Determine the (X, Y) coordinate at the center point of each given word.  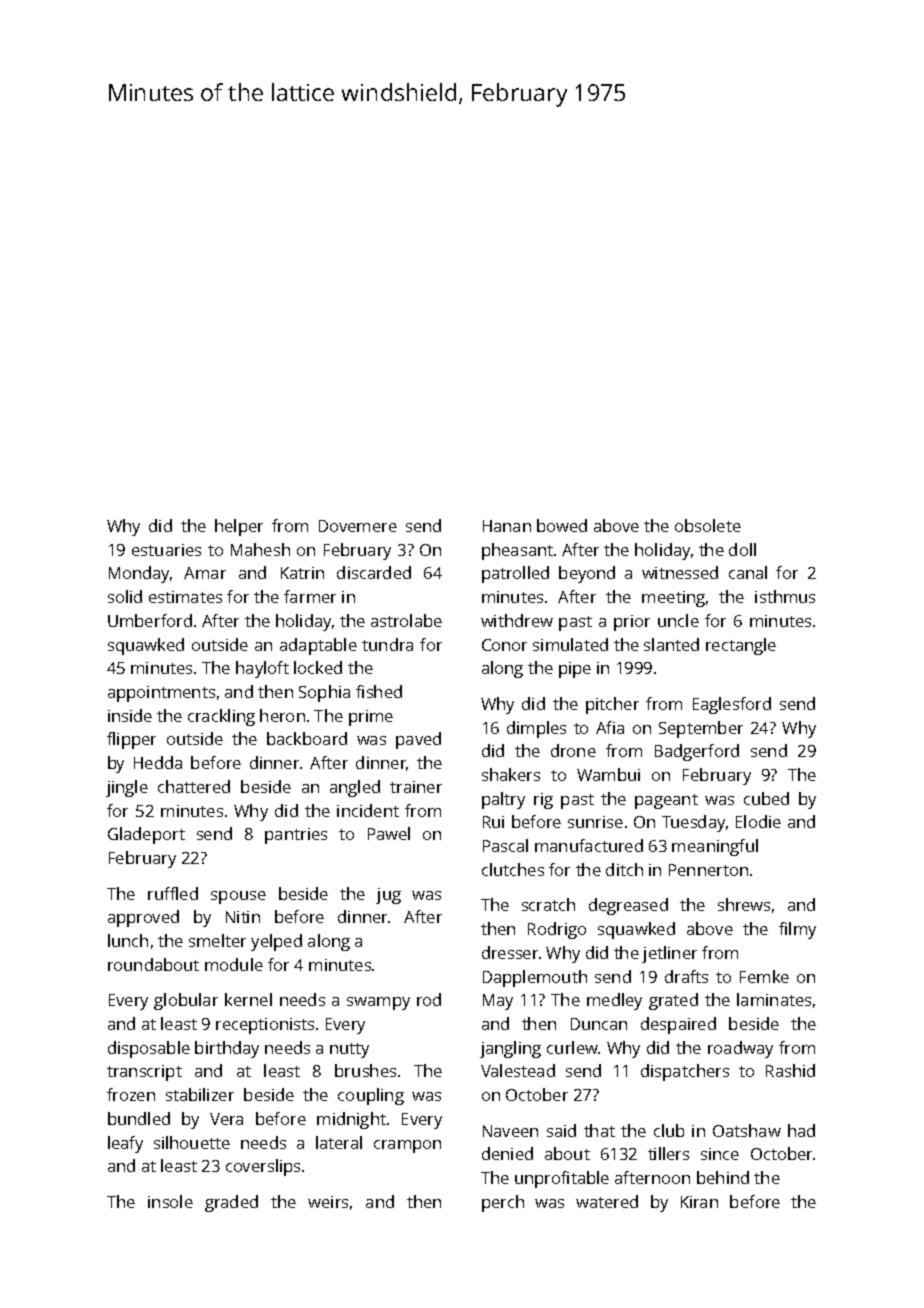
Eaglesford (732, 705)
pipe (575, 670)
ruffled (173, 893)
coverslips (263, 1167)
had (801, 1130)
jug (388, 896)
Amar (205, 573)
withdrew (517, 620)
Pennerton (708, 870)
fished (379, 691)
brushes (365, 1070)
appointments (161, 694)
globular (186, 1001)
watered (607, 1201)
